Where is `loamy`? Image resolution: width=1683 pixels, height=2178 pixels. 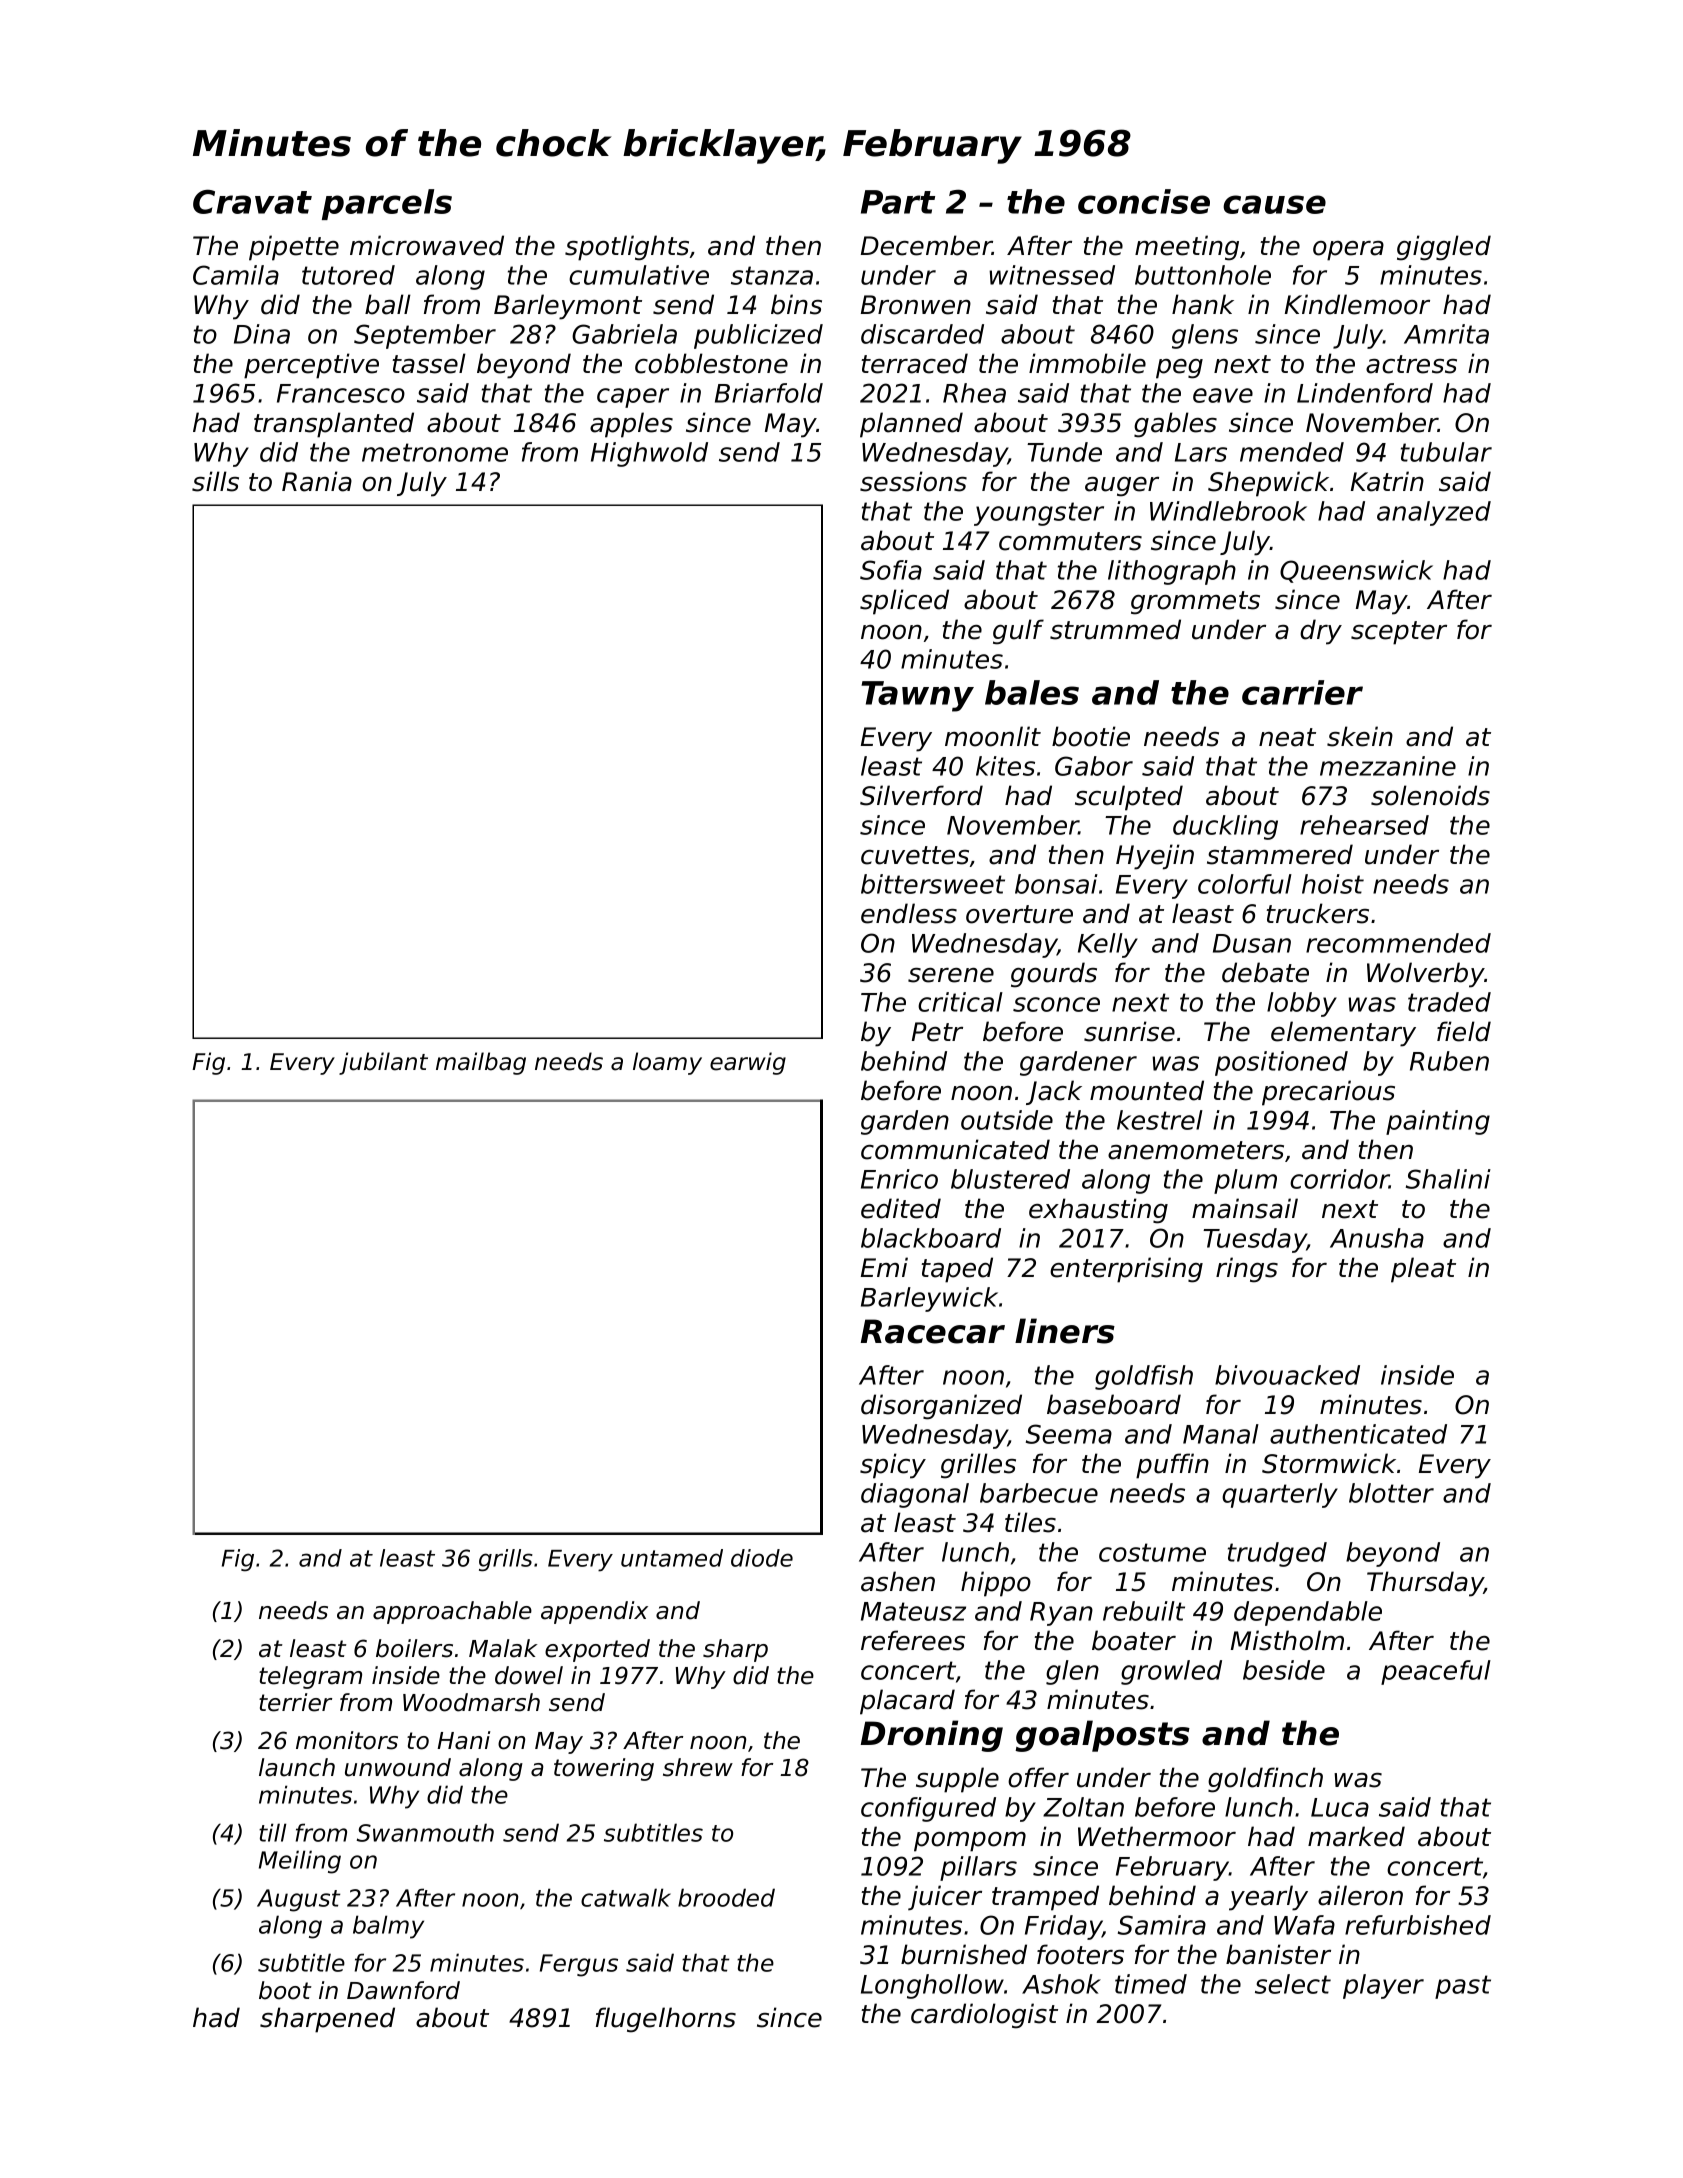
loamy is located at coordinates (667, 1063).
